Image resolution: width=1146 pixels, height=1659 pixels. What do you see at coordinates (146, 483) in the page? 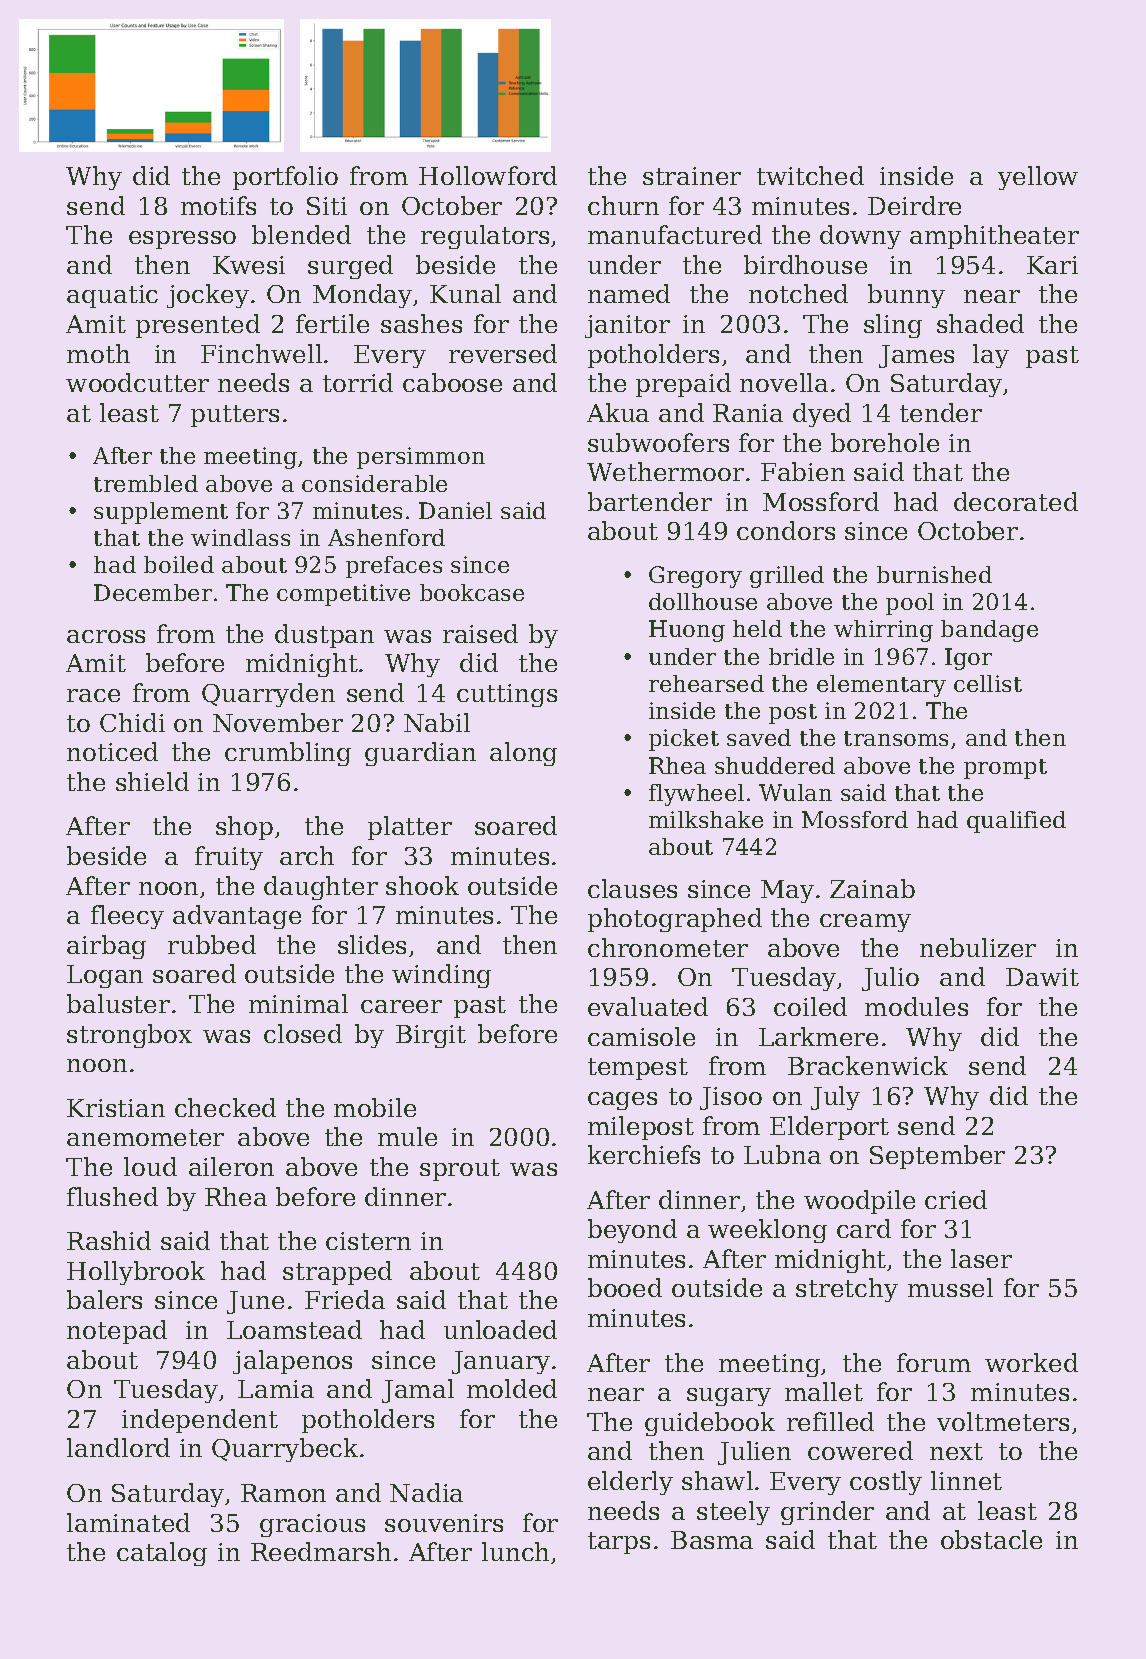
I see `trembled` at bounding box center [146, 483].
